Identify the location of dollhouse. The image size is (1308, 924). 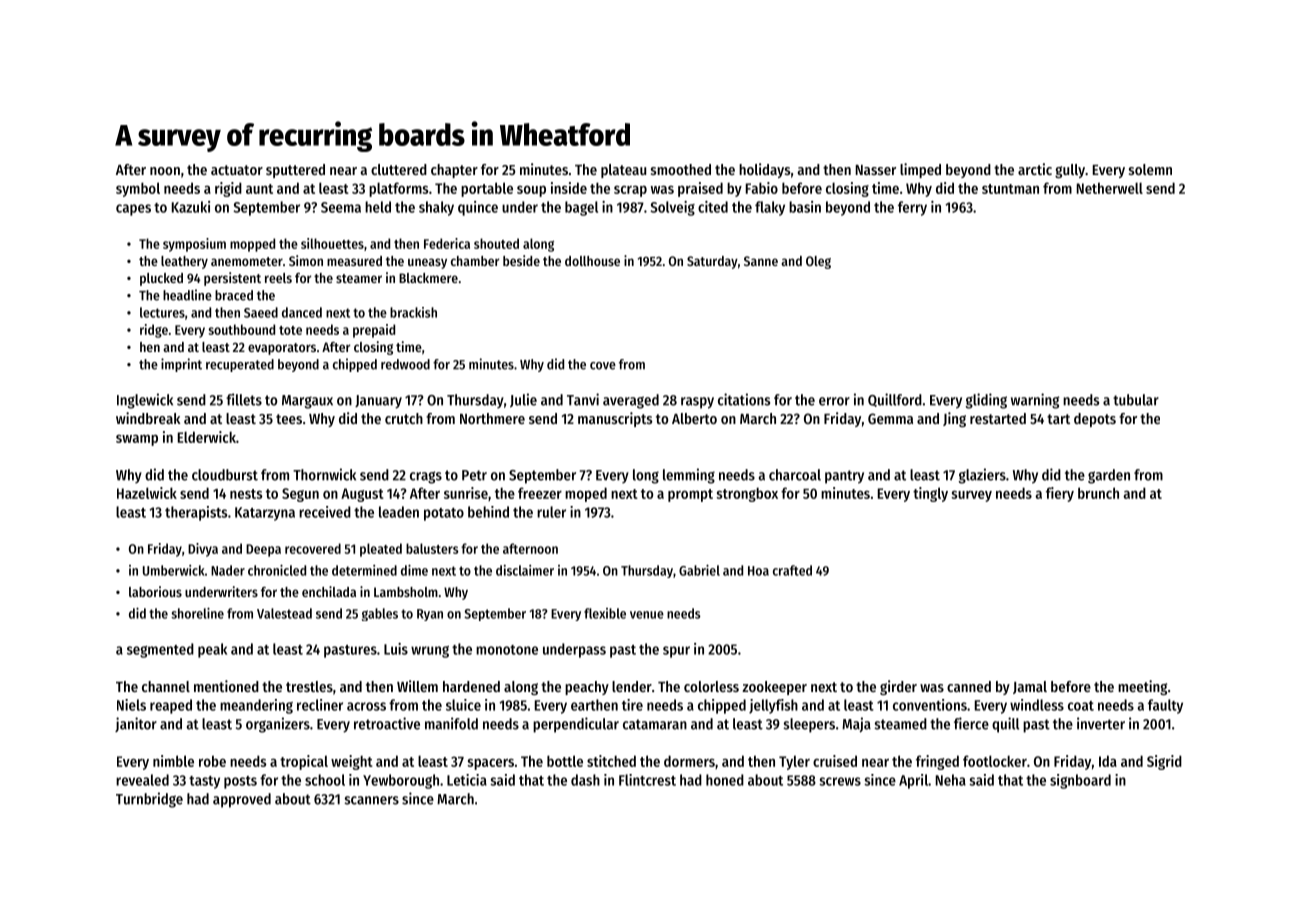
(592, 261).
